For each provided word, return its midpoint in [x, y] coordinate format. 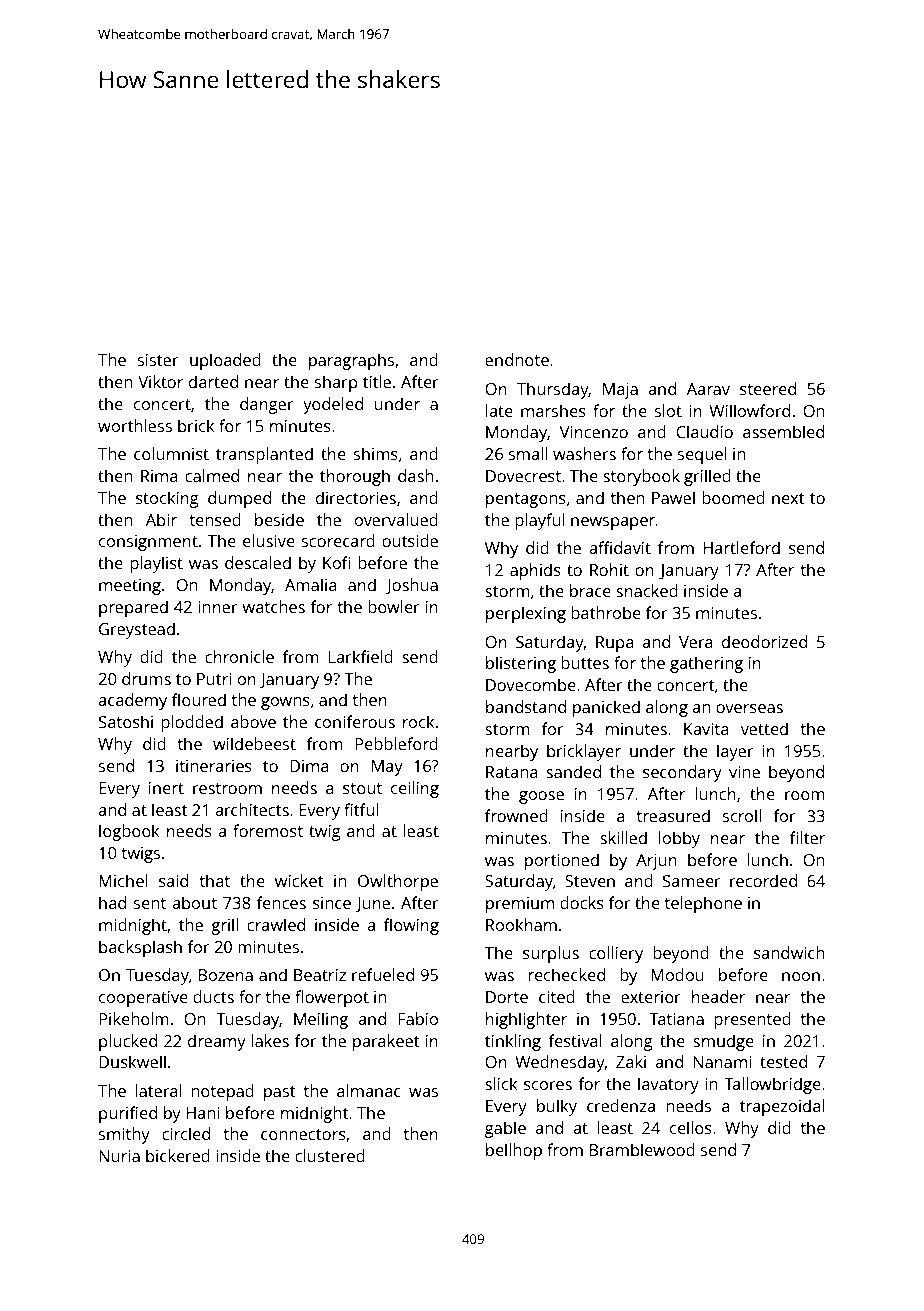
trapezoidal [782, 1107]
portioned [562, 861]
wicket [299, 880]
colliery [616, 954]
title [377, 381]
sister [158, 360]
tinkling [513, 1042]
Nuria [119, 1156]
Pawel [673, 497]
